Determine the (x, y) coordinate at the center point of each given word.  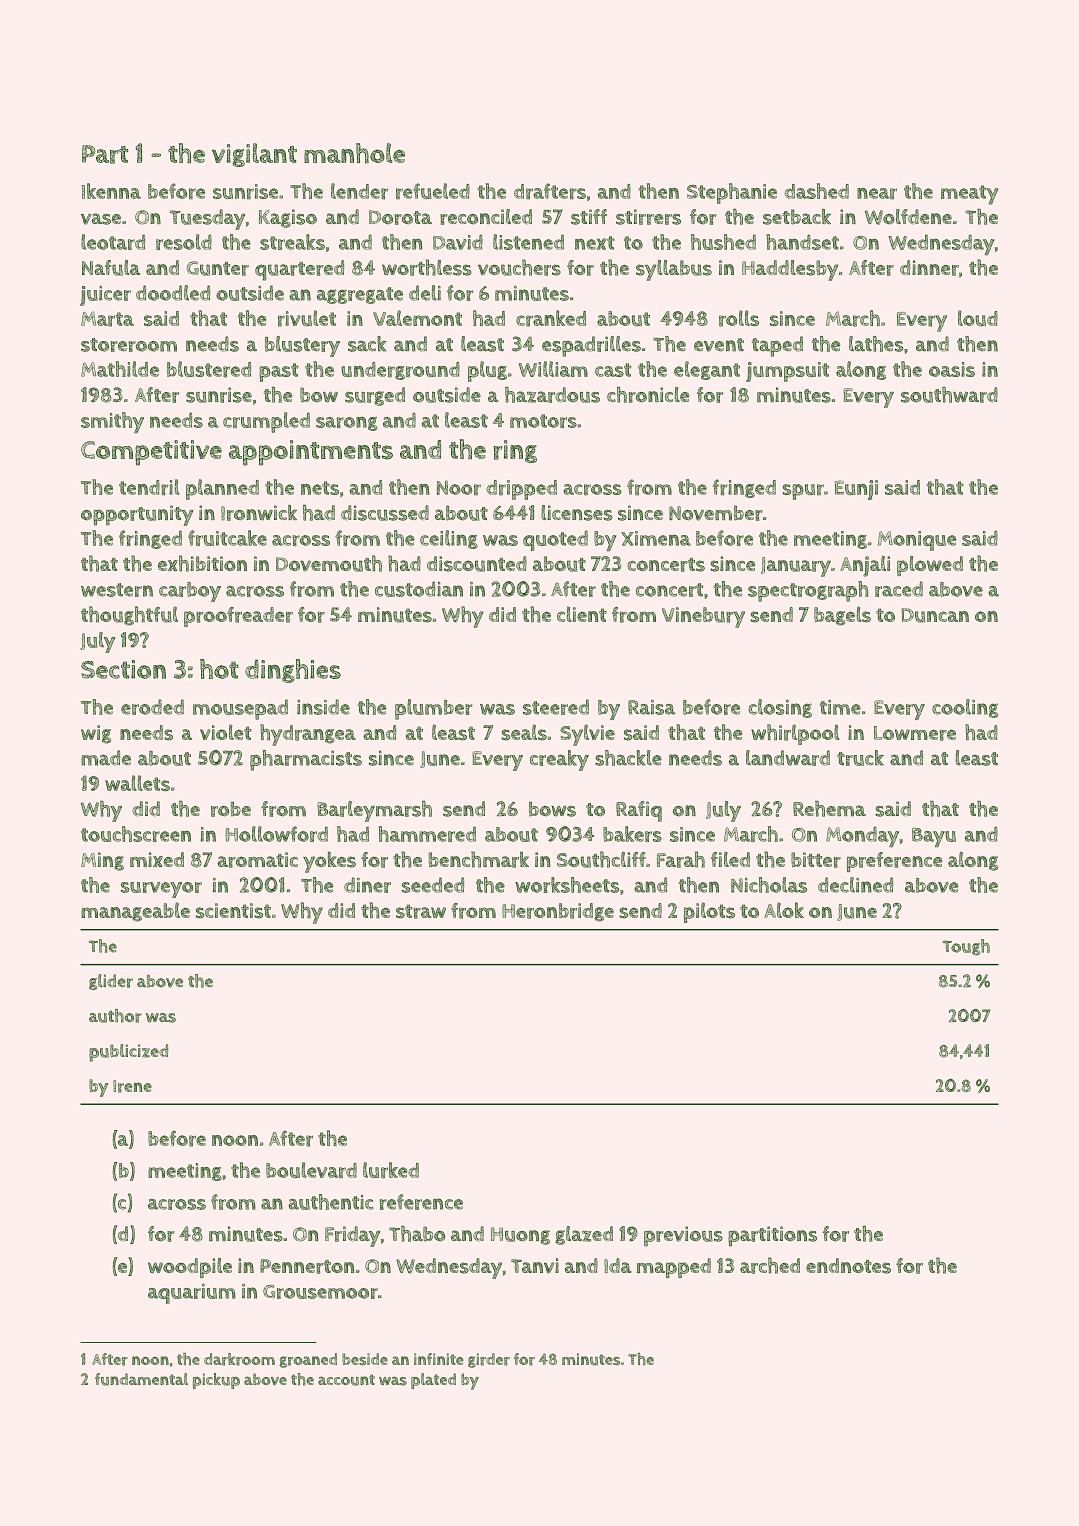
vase (101, 219)
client (582, 614)
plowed (930, 566)
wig (96, 734)
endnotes (848, 1266)
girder (489, 1360)
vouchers (519, 267)
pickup (216, 1381)
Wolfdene (908, 217)
